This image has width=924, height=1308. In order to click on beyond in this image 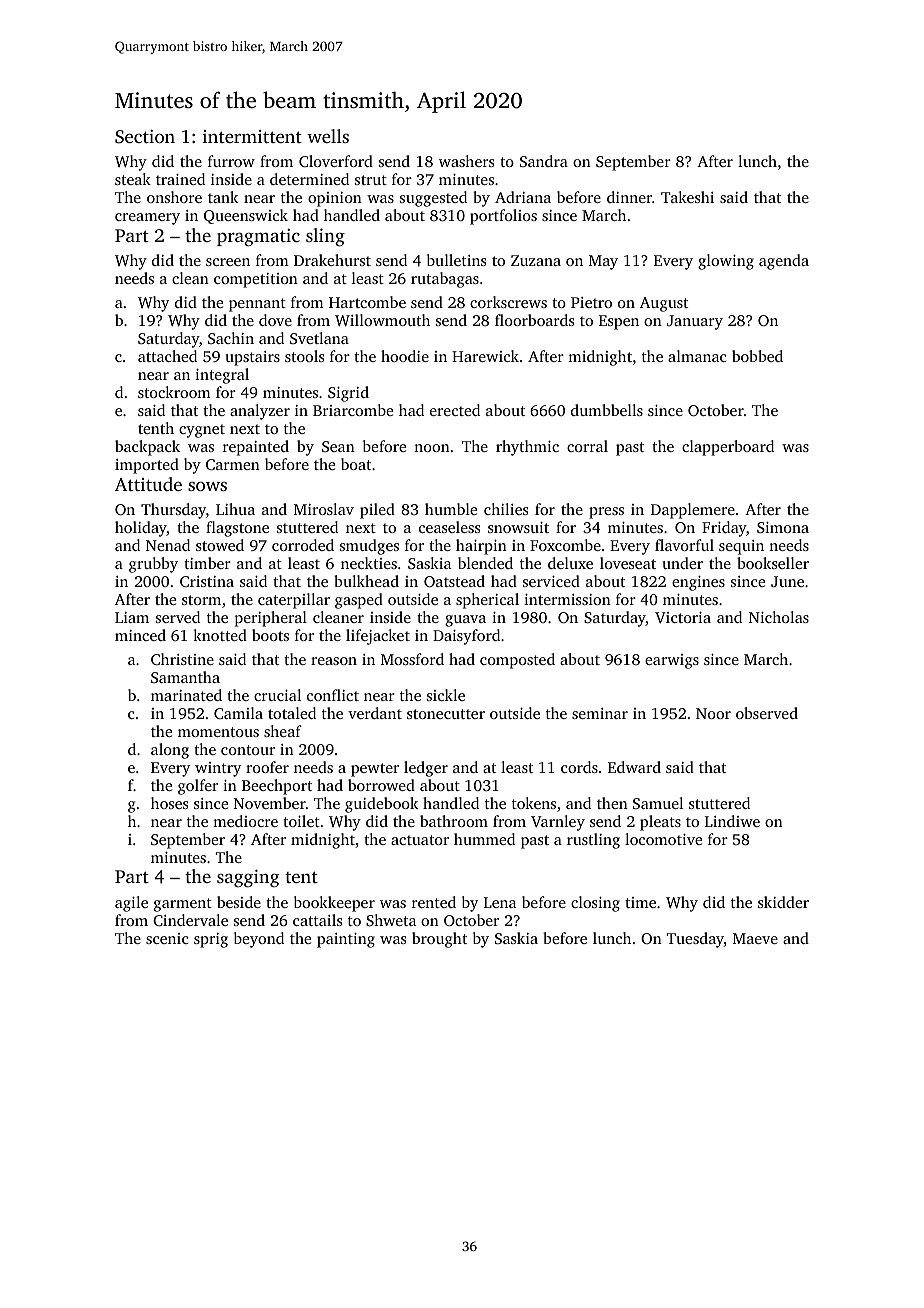, I will do `click(259, 940)`.
